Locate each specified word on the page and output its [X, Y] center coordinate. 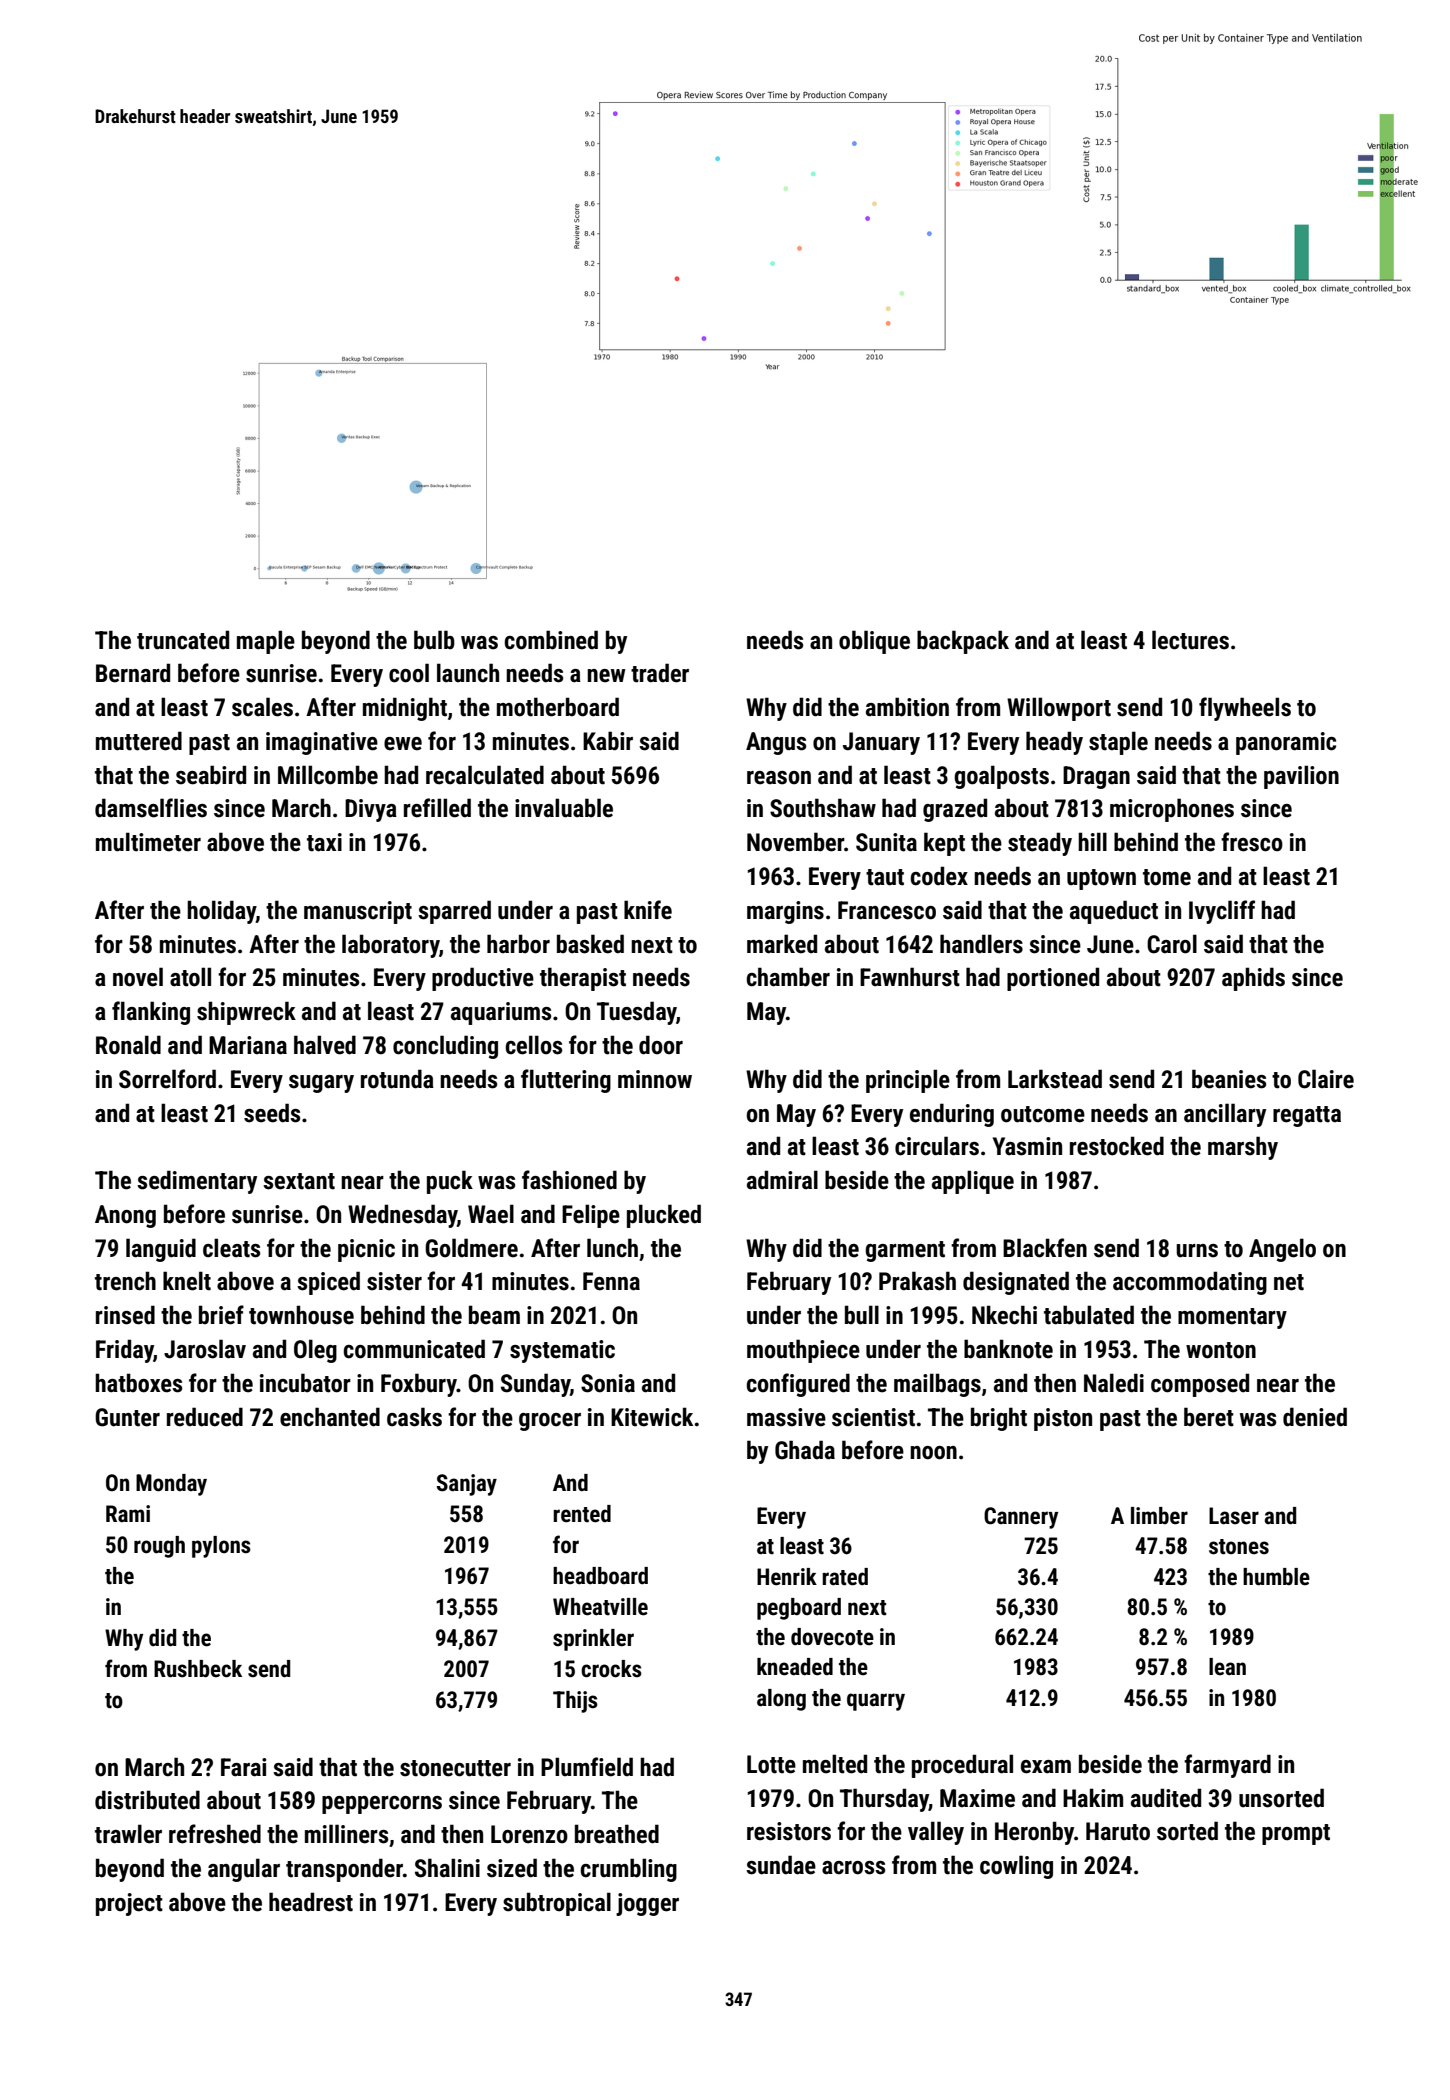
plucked [664, 1216]
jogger [647, 1904]
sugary [321, 1084]
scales [262, 707]
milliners [346, 1834]
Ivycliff [1222, 912]
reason [779, 778]
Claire [1326, 1079]
